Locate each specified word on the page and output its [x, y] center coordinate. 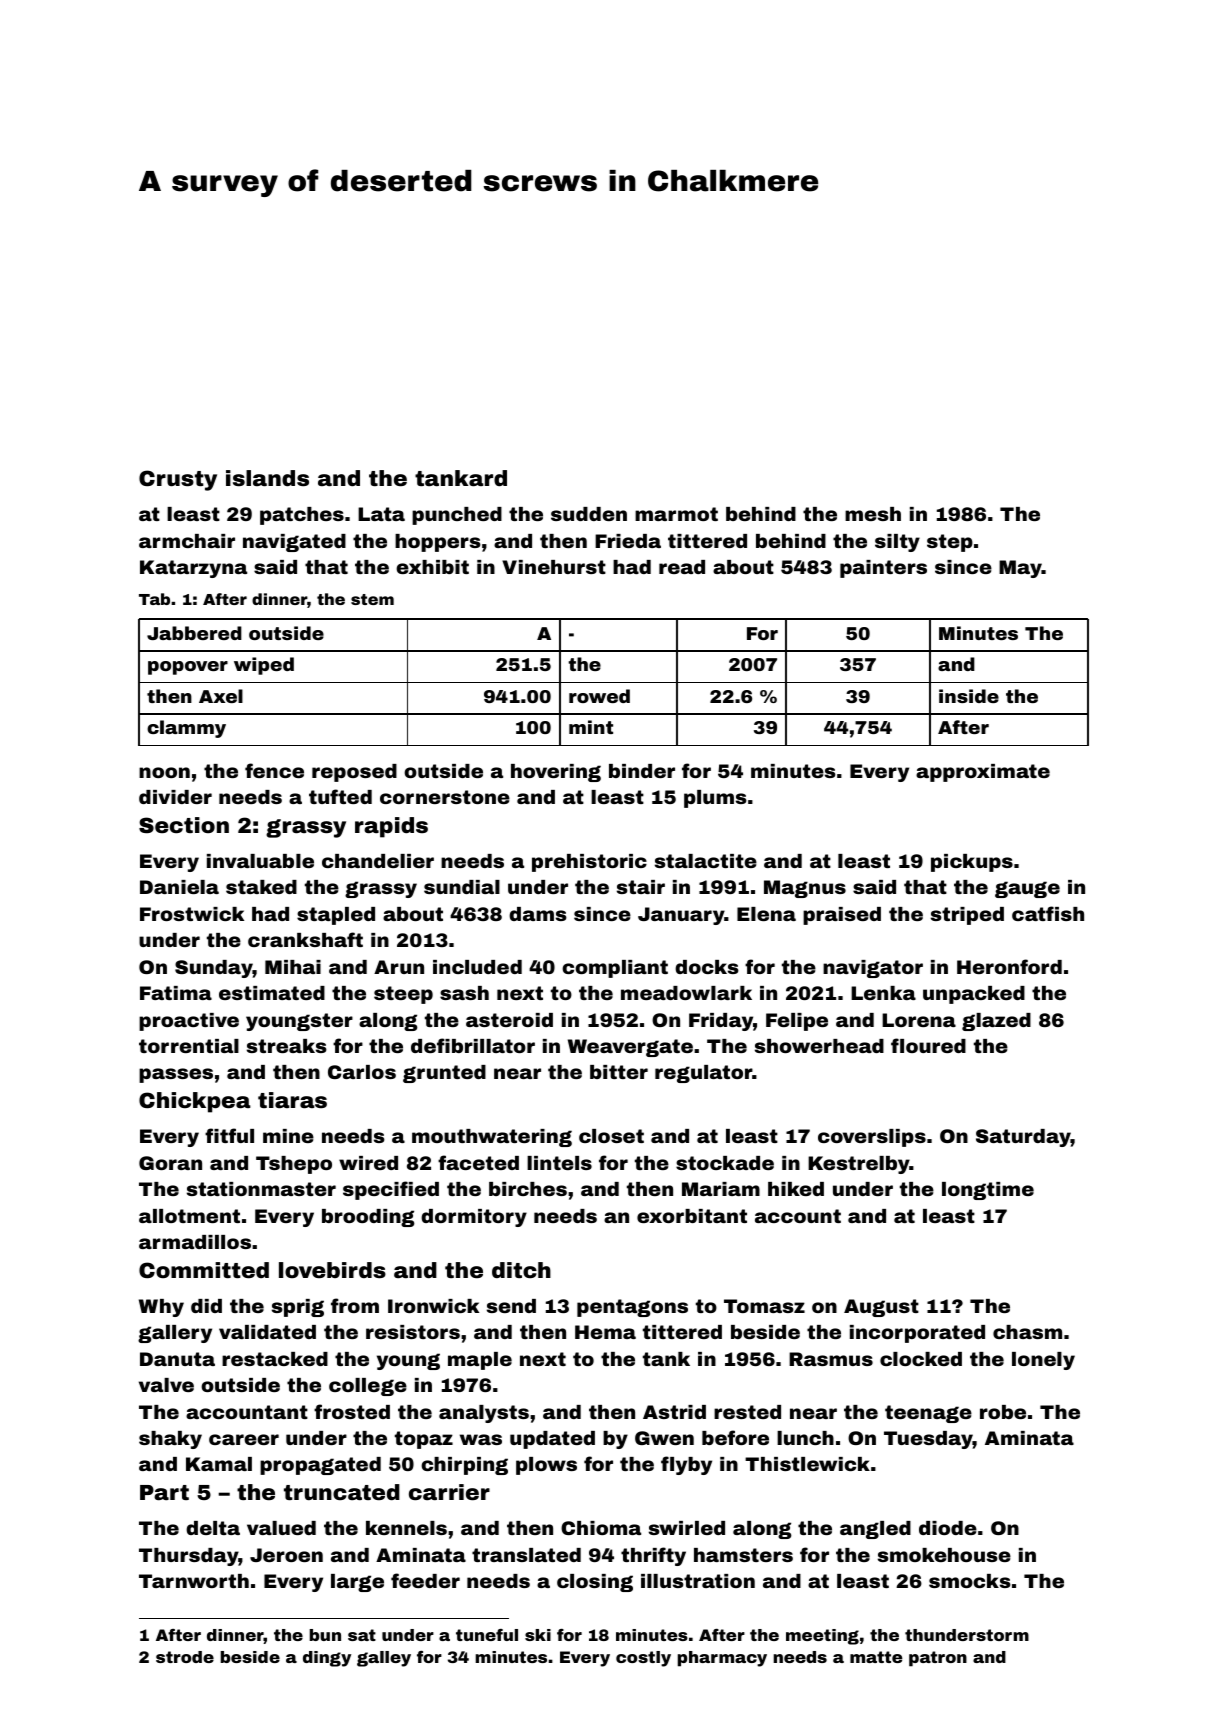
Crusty [178, 480]
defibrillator [473, 1045]
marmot [676, 514]
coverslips [872, 1138]
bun [325, 1635]
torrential [189, 1046]
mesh [873, 514]
